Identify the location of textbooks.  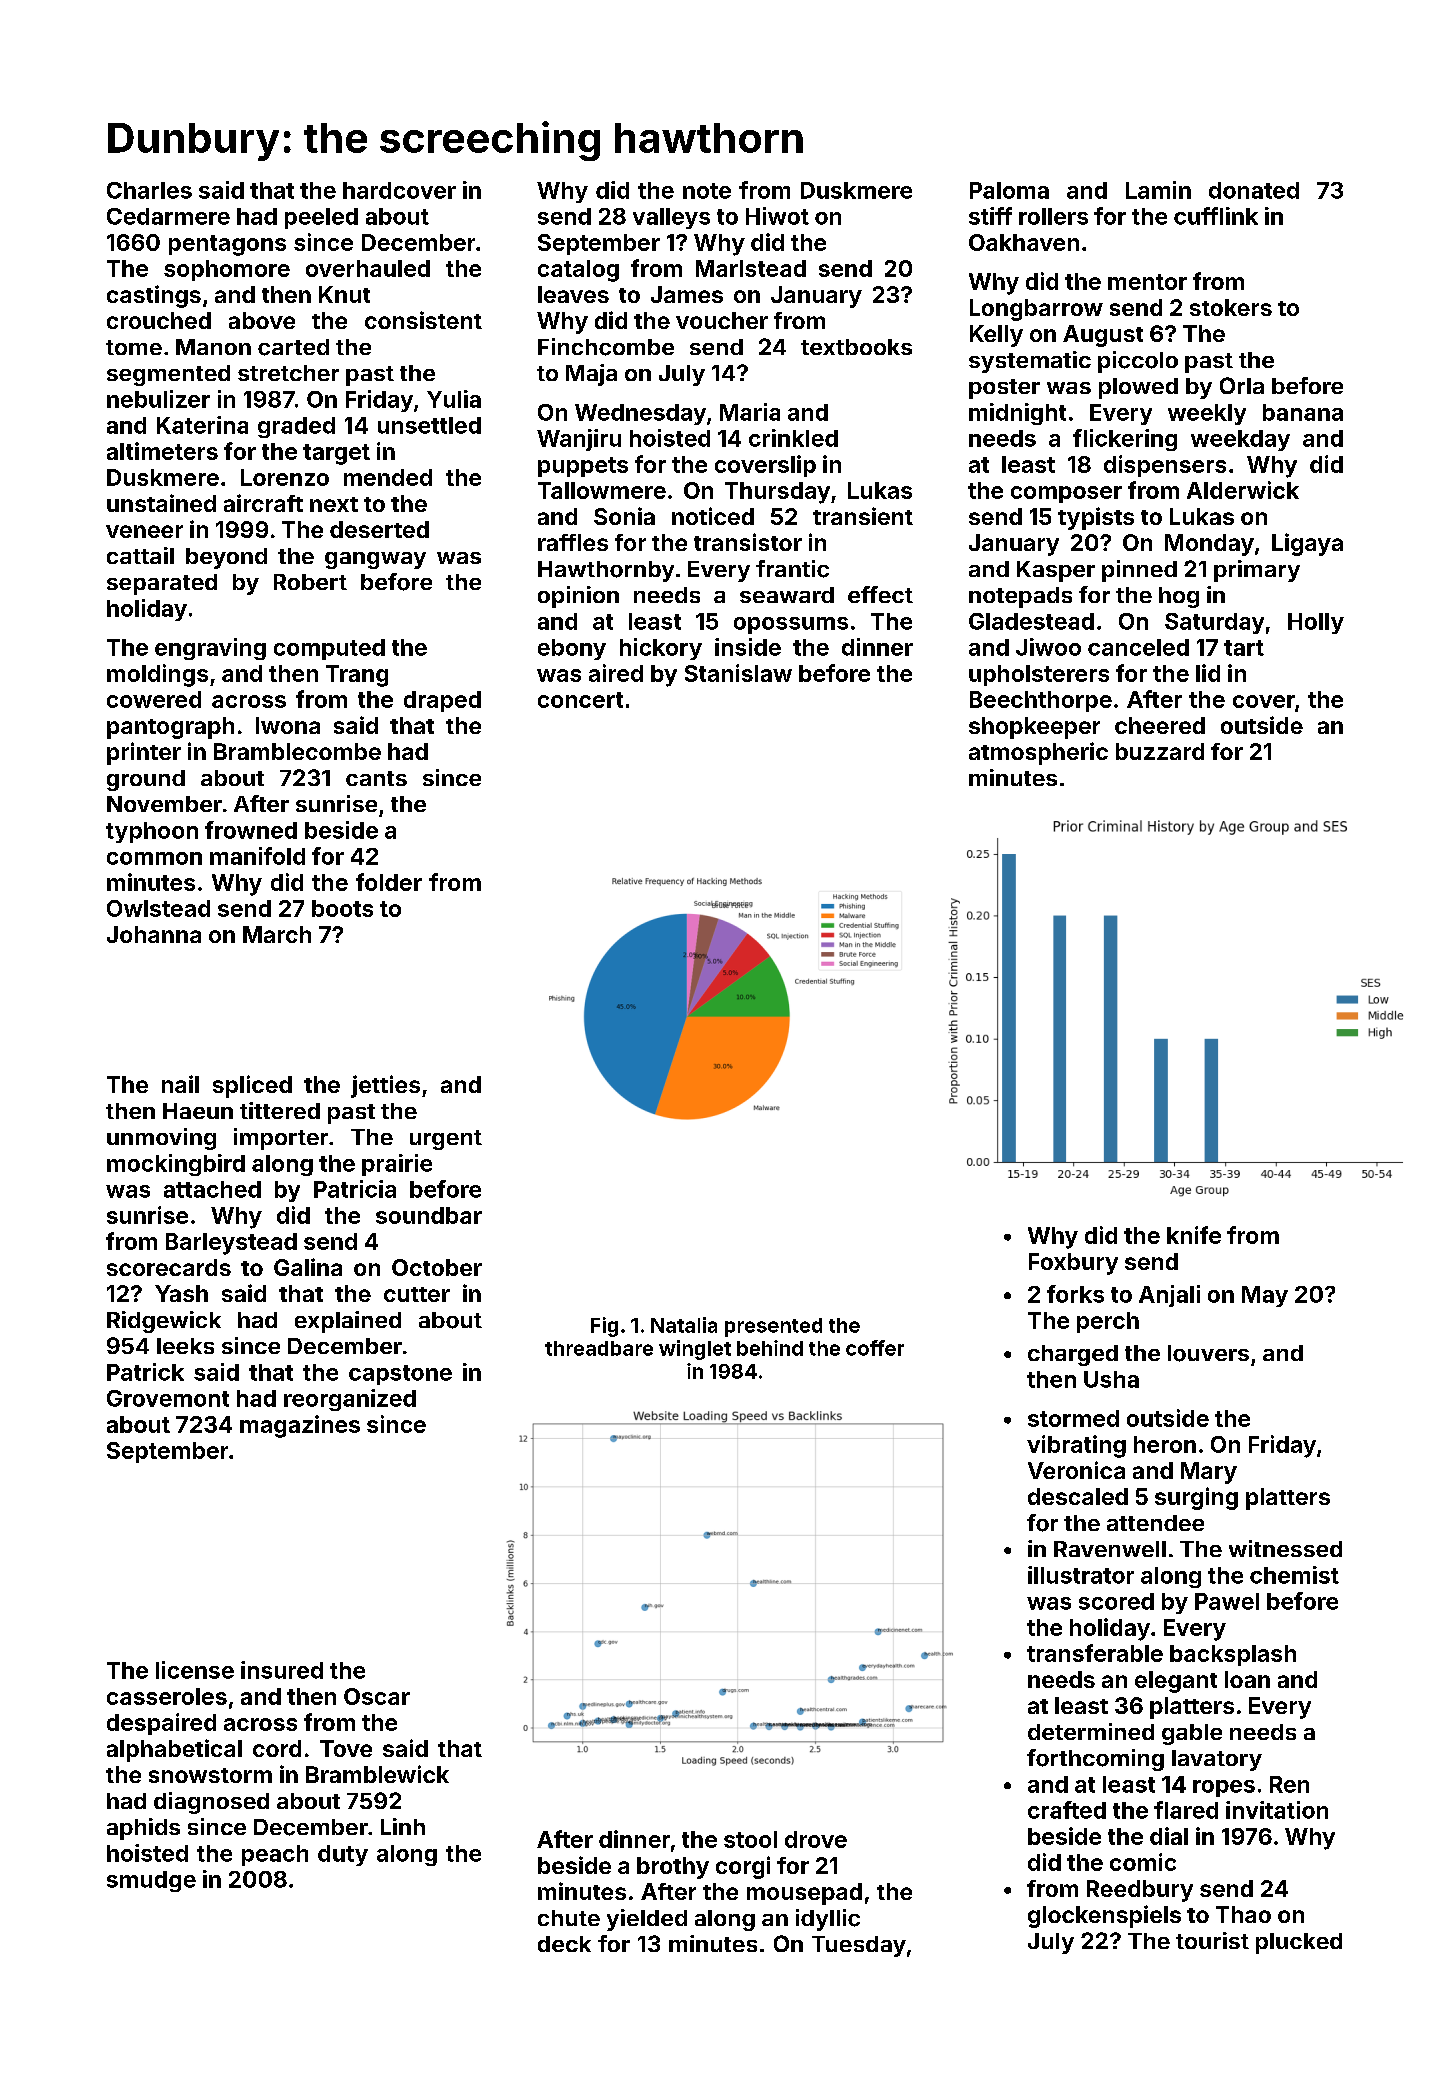
(856, 347).
